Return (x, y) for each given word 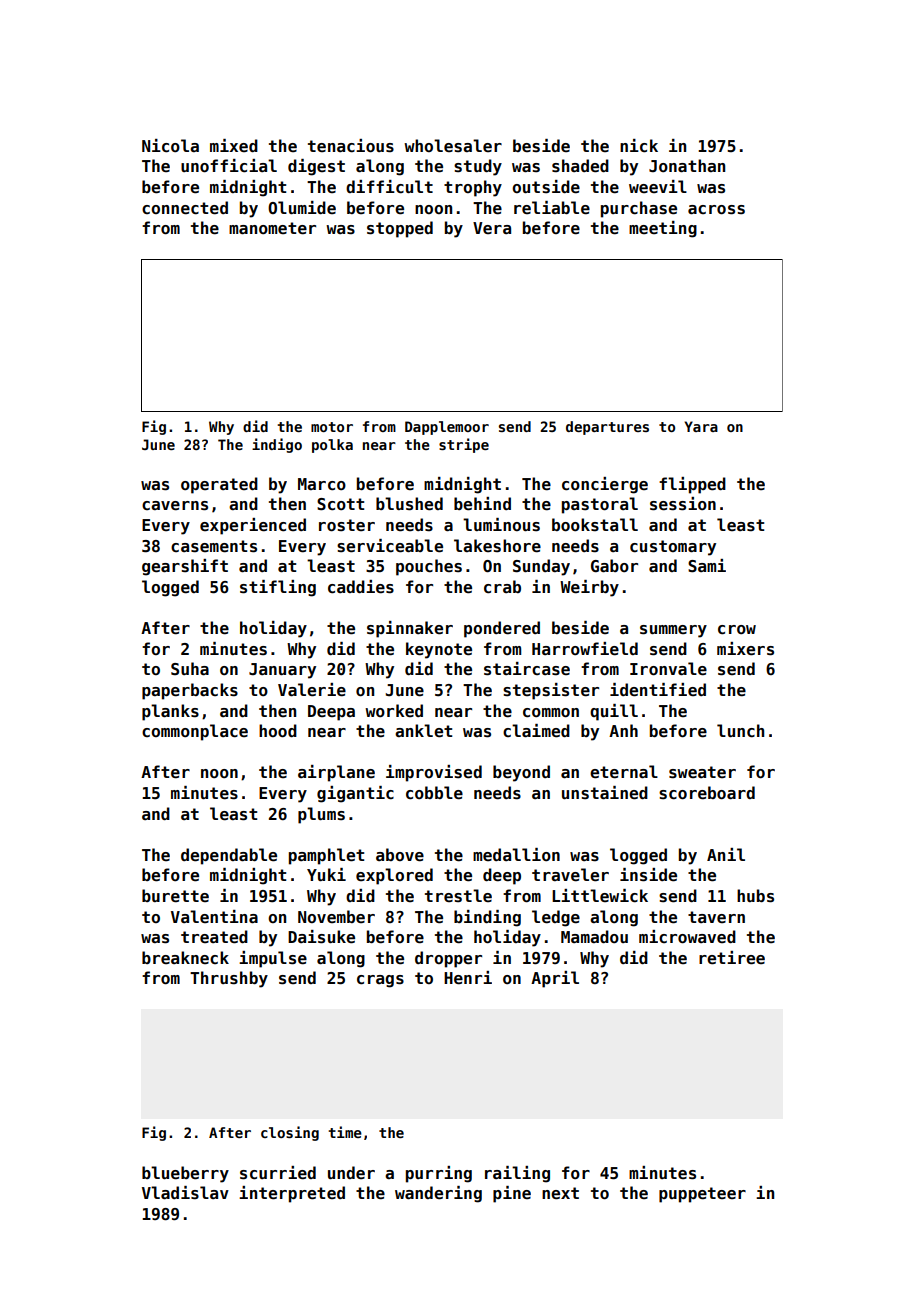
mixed (234, 145)
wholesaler (453, 146)
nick (639, 146)
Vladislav (185, 1193)
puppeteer (702, 1195)
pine (512, 1194)
